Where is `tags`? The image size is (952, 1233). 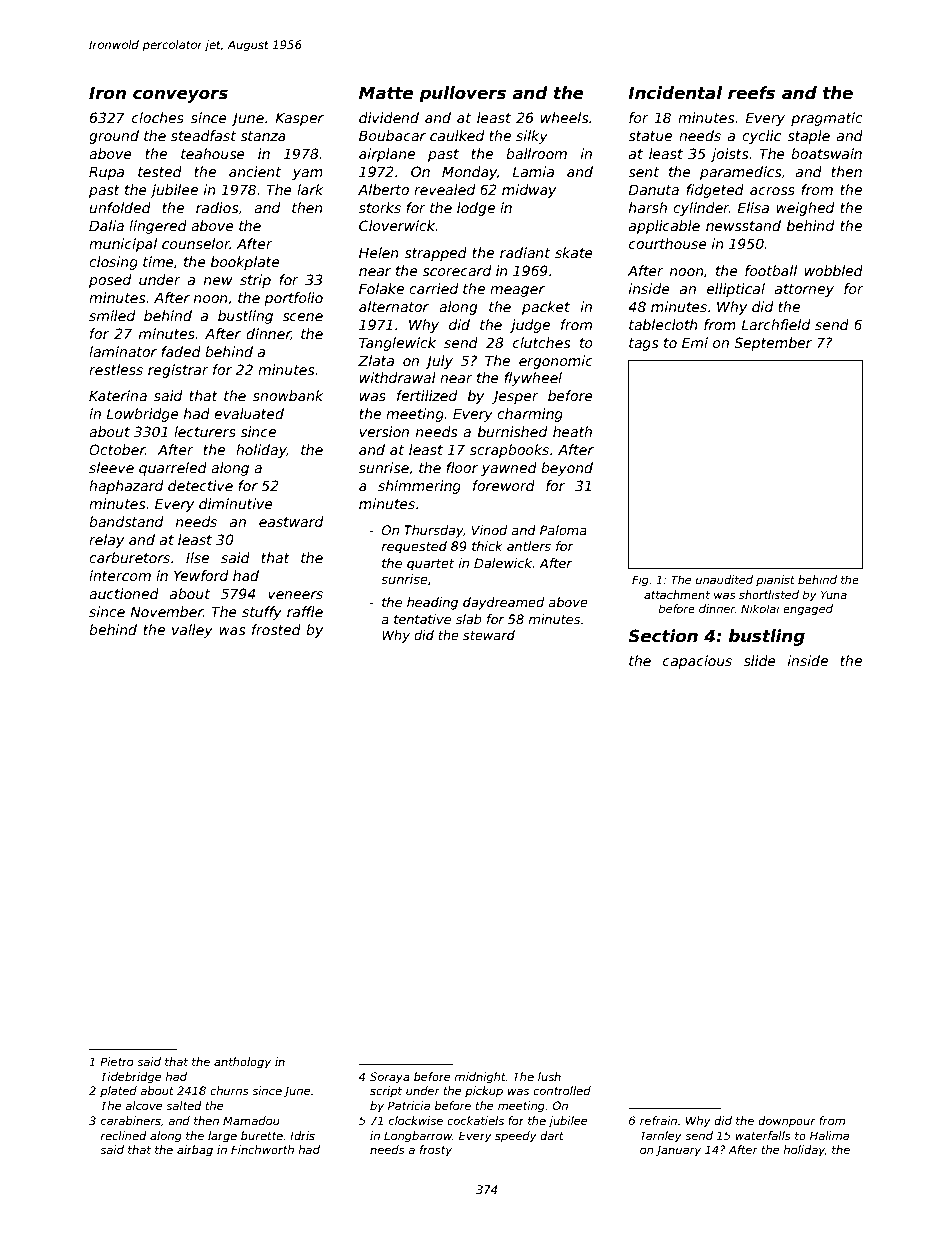 tags is located at coordinates (643, 344).
